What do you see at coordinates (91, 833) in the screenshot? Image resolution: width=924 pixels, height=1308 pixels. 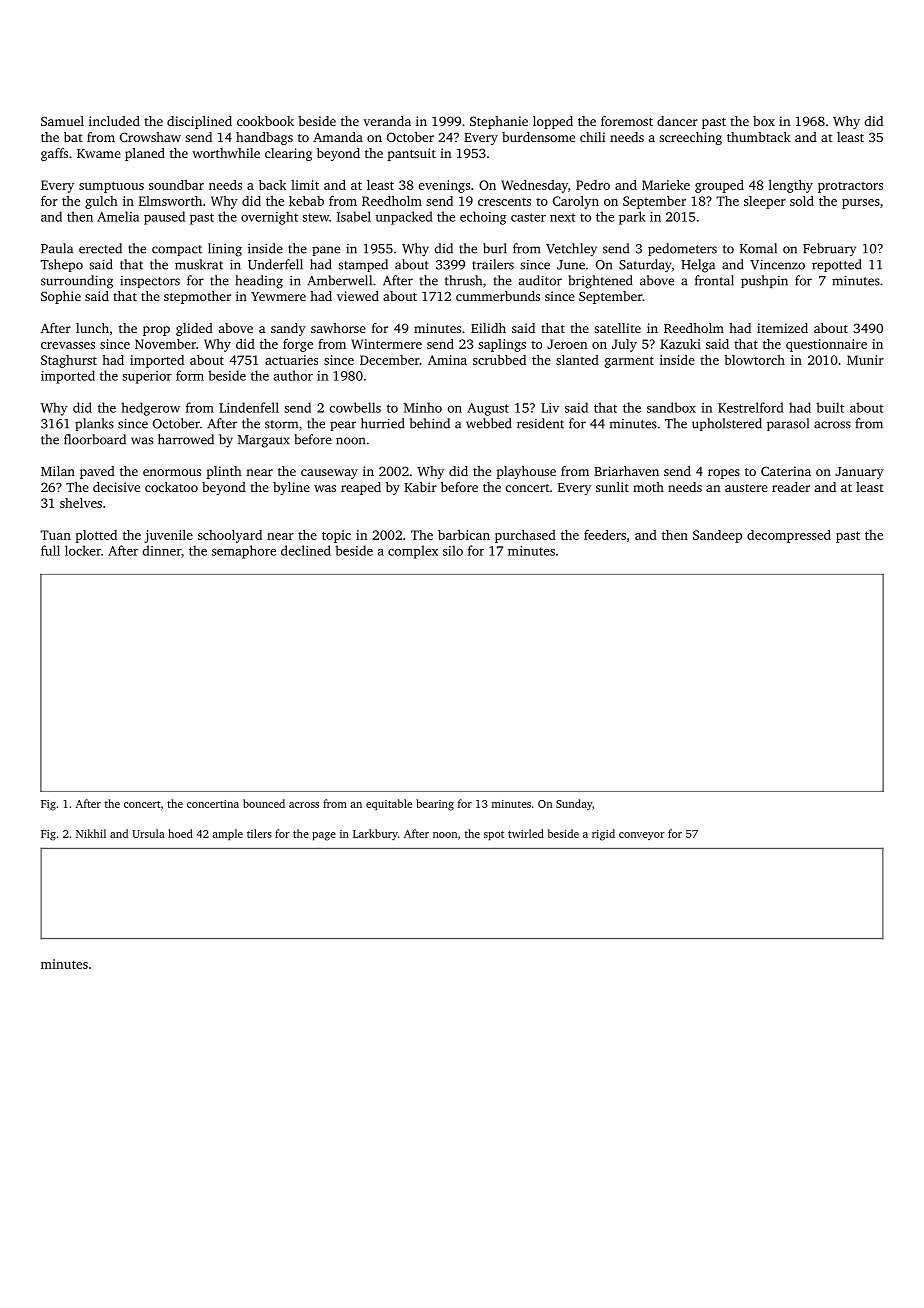 I see `Nikhil` at bounding box center [91, 833].
